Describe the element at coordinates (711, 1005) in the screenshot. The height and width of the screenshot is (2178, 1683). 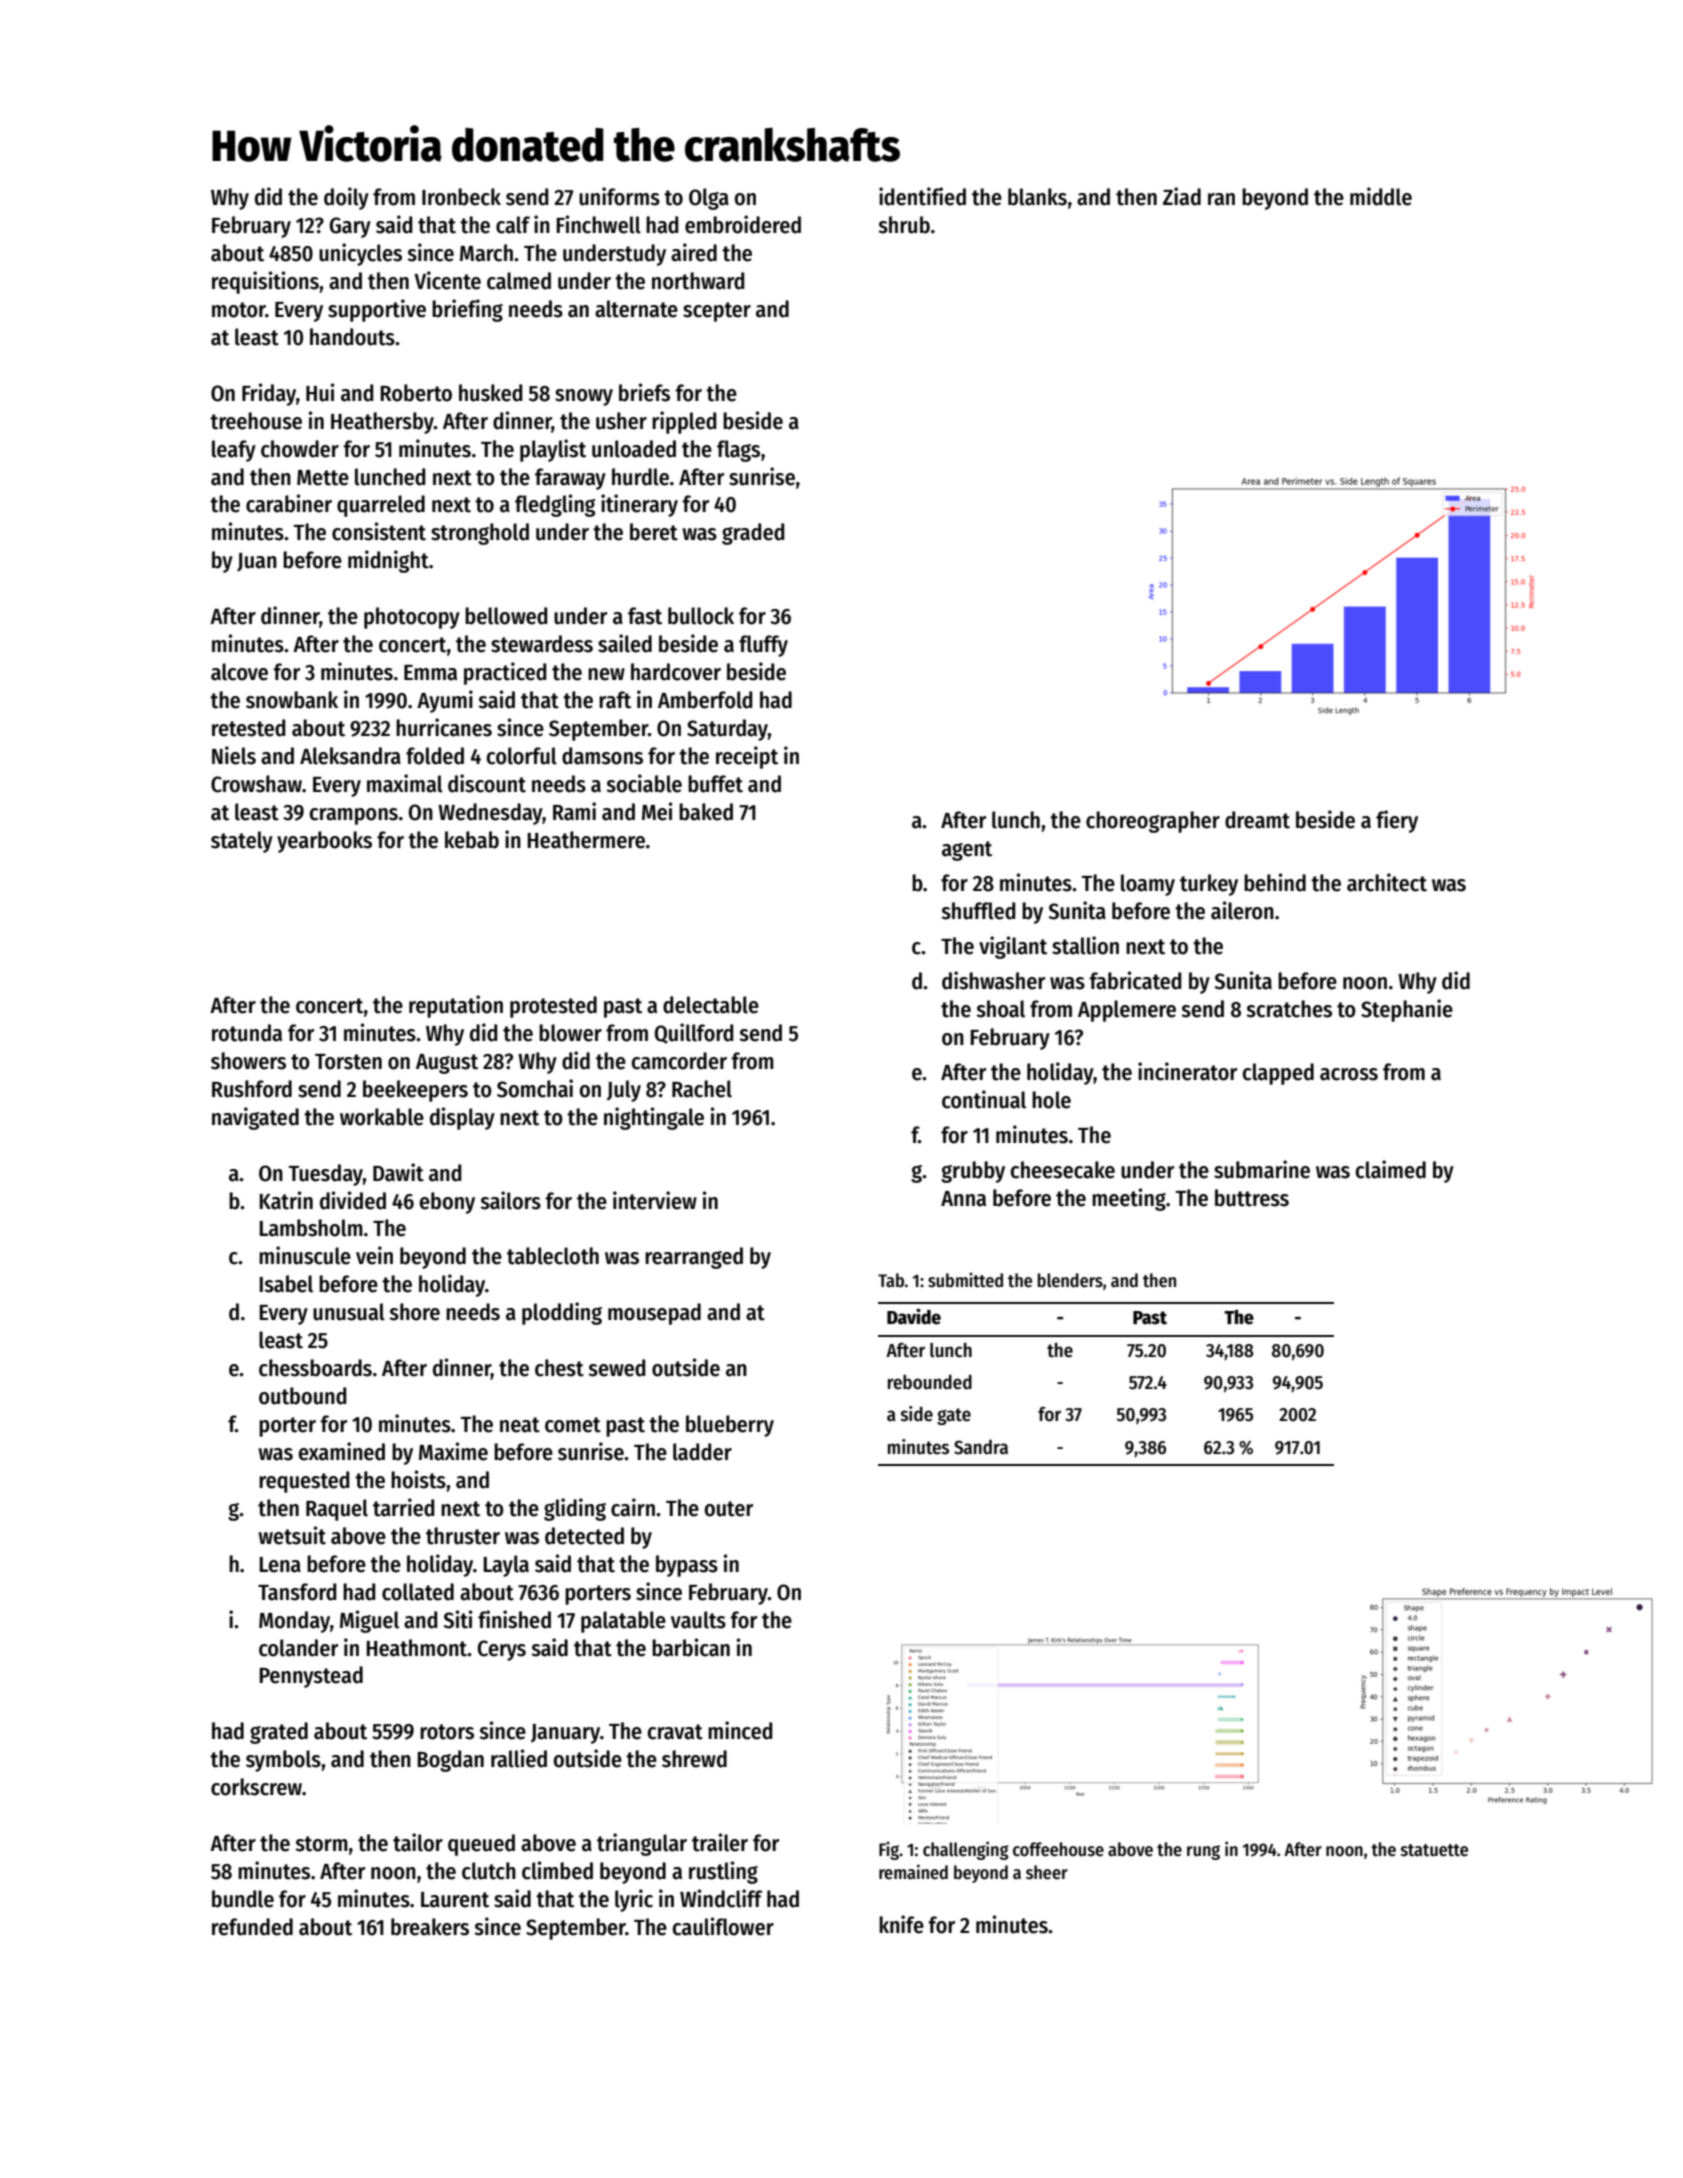
I see `delectable` at that location.
